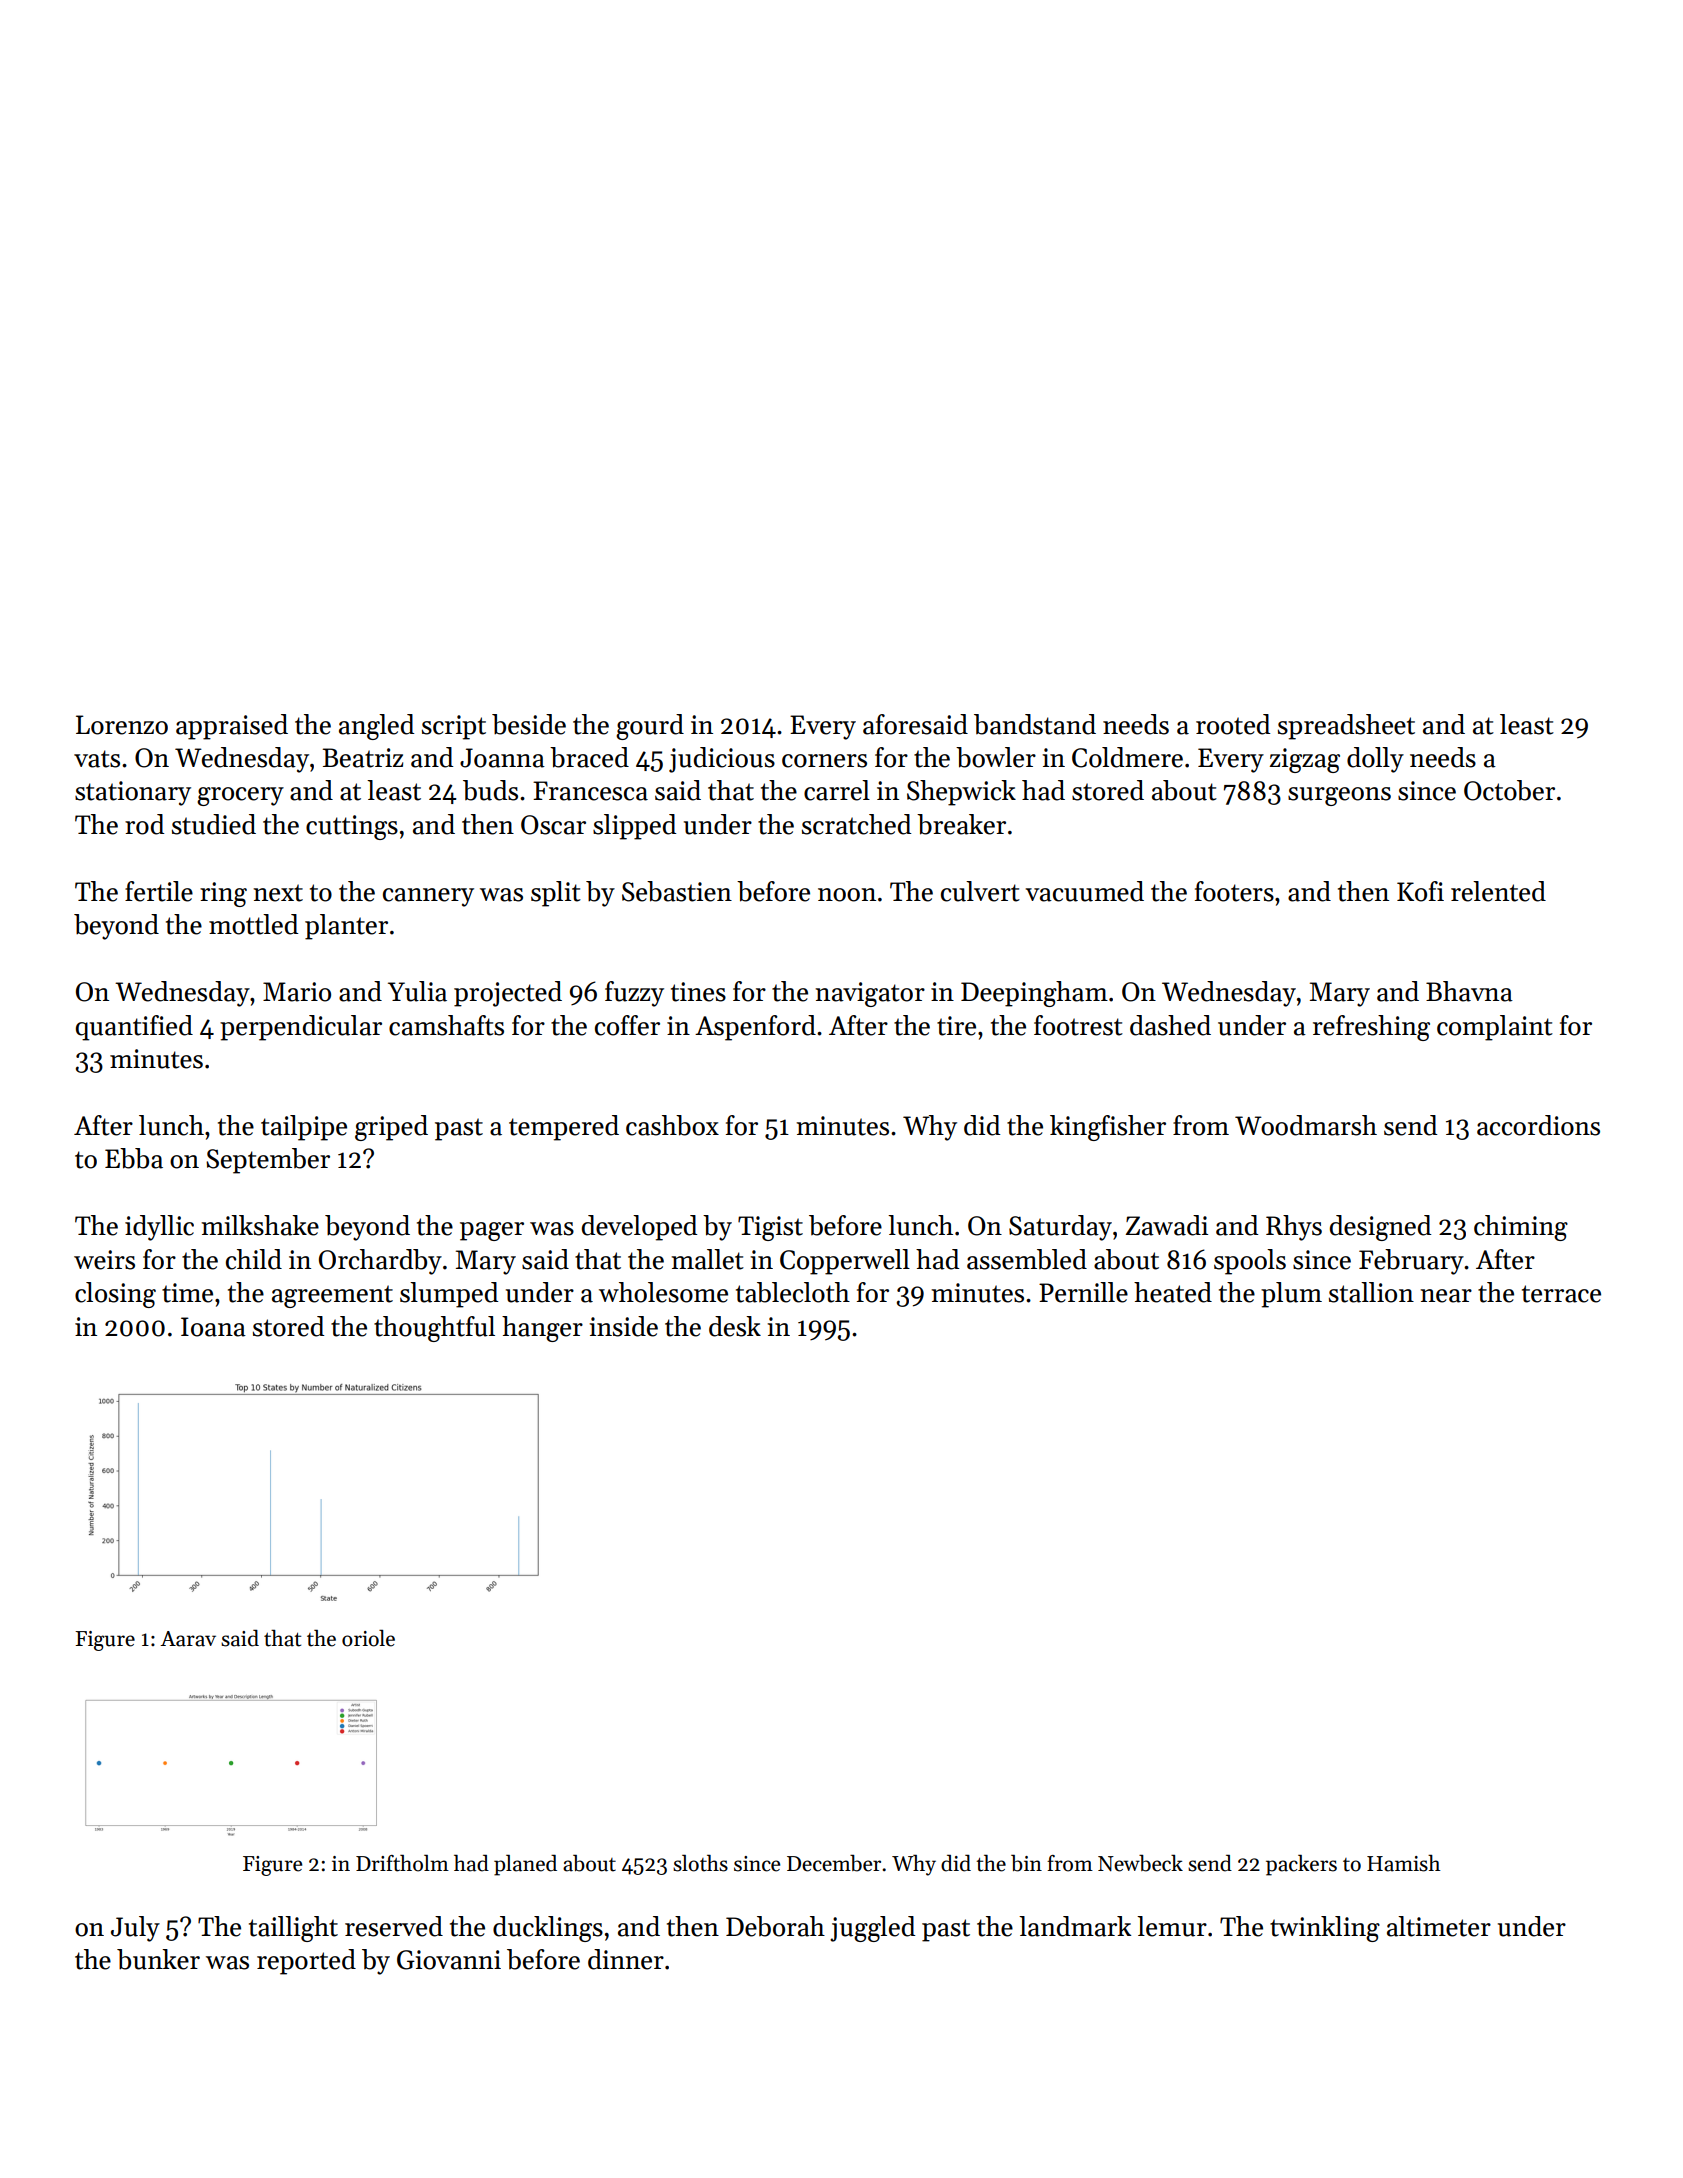  Describe the element at coordinates (634, 994) in the screenshot. I see `fuzzy` at that location.
